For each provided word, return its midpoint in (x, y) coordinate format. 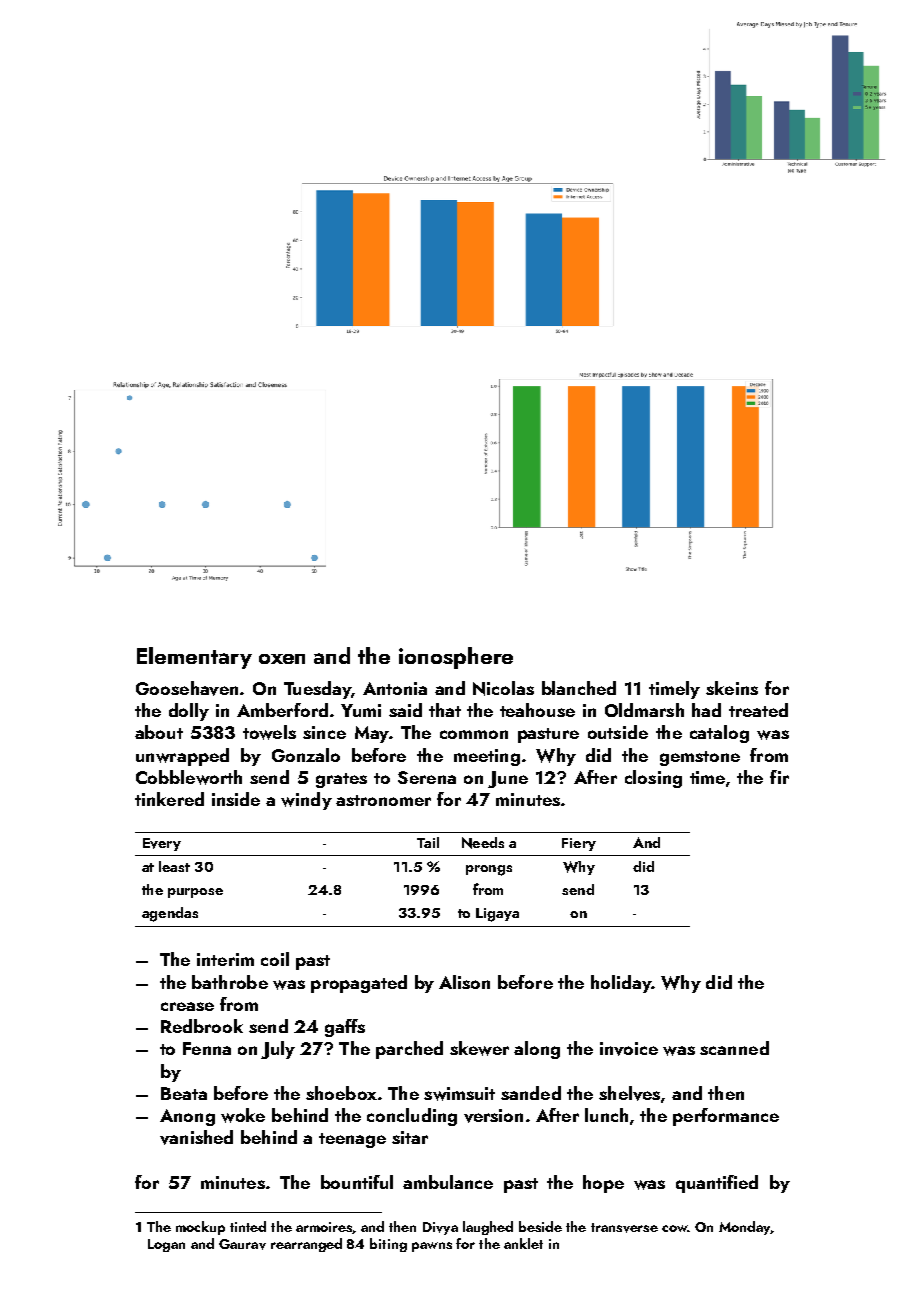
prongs (489, 870)
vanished (196, 1137)
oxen (282, 659)
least (174, 866)
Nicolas (503, 688)
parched (409, 1050)
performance (726, 1117)
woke (243, 1115)
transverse (624, 1228)
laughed (488, 1228)
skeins (732, 688)
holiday (621, 984)
